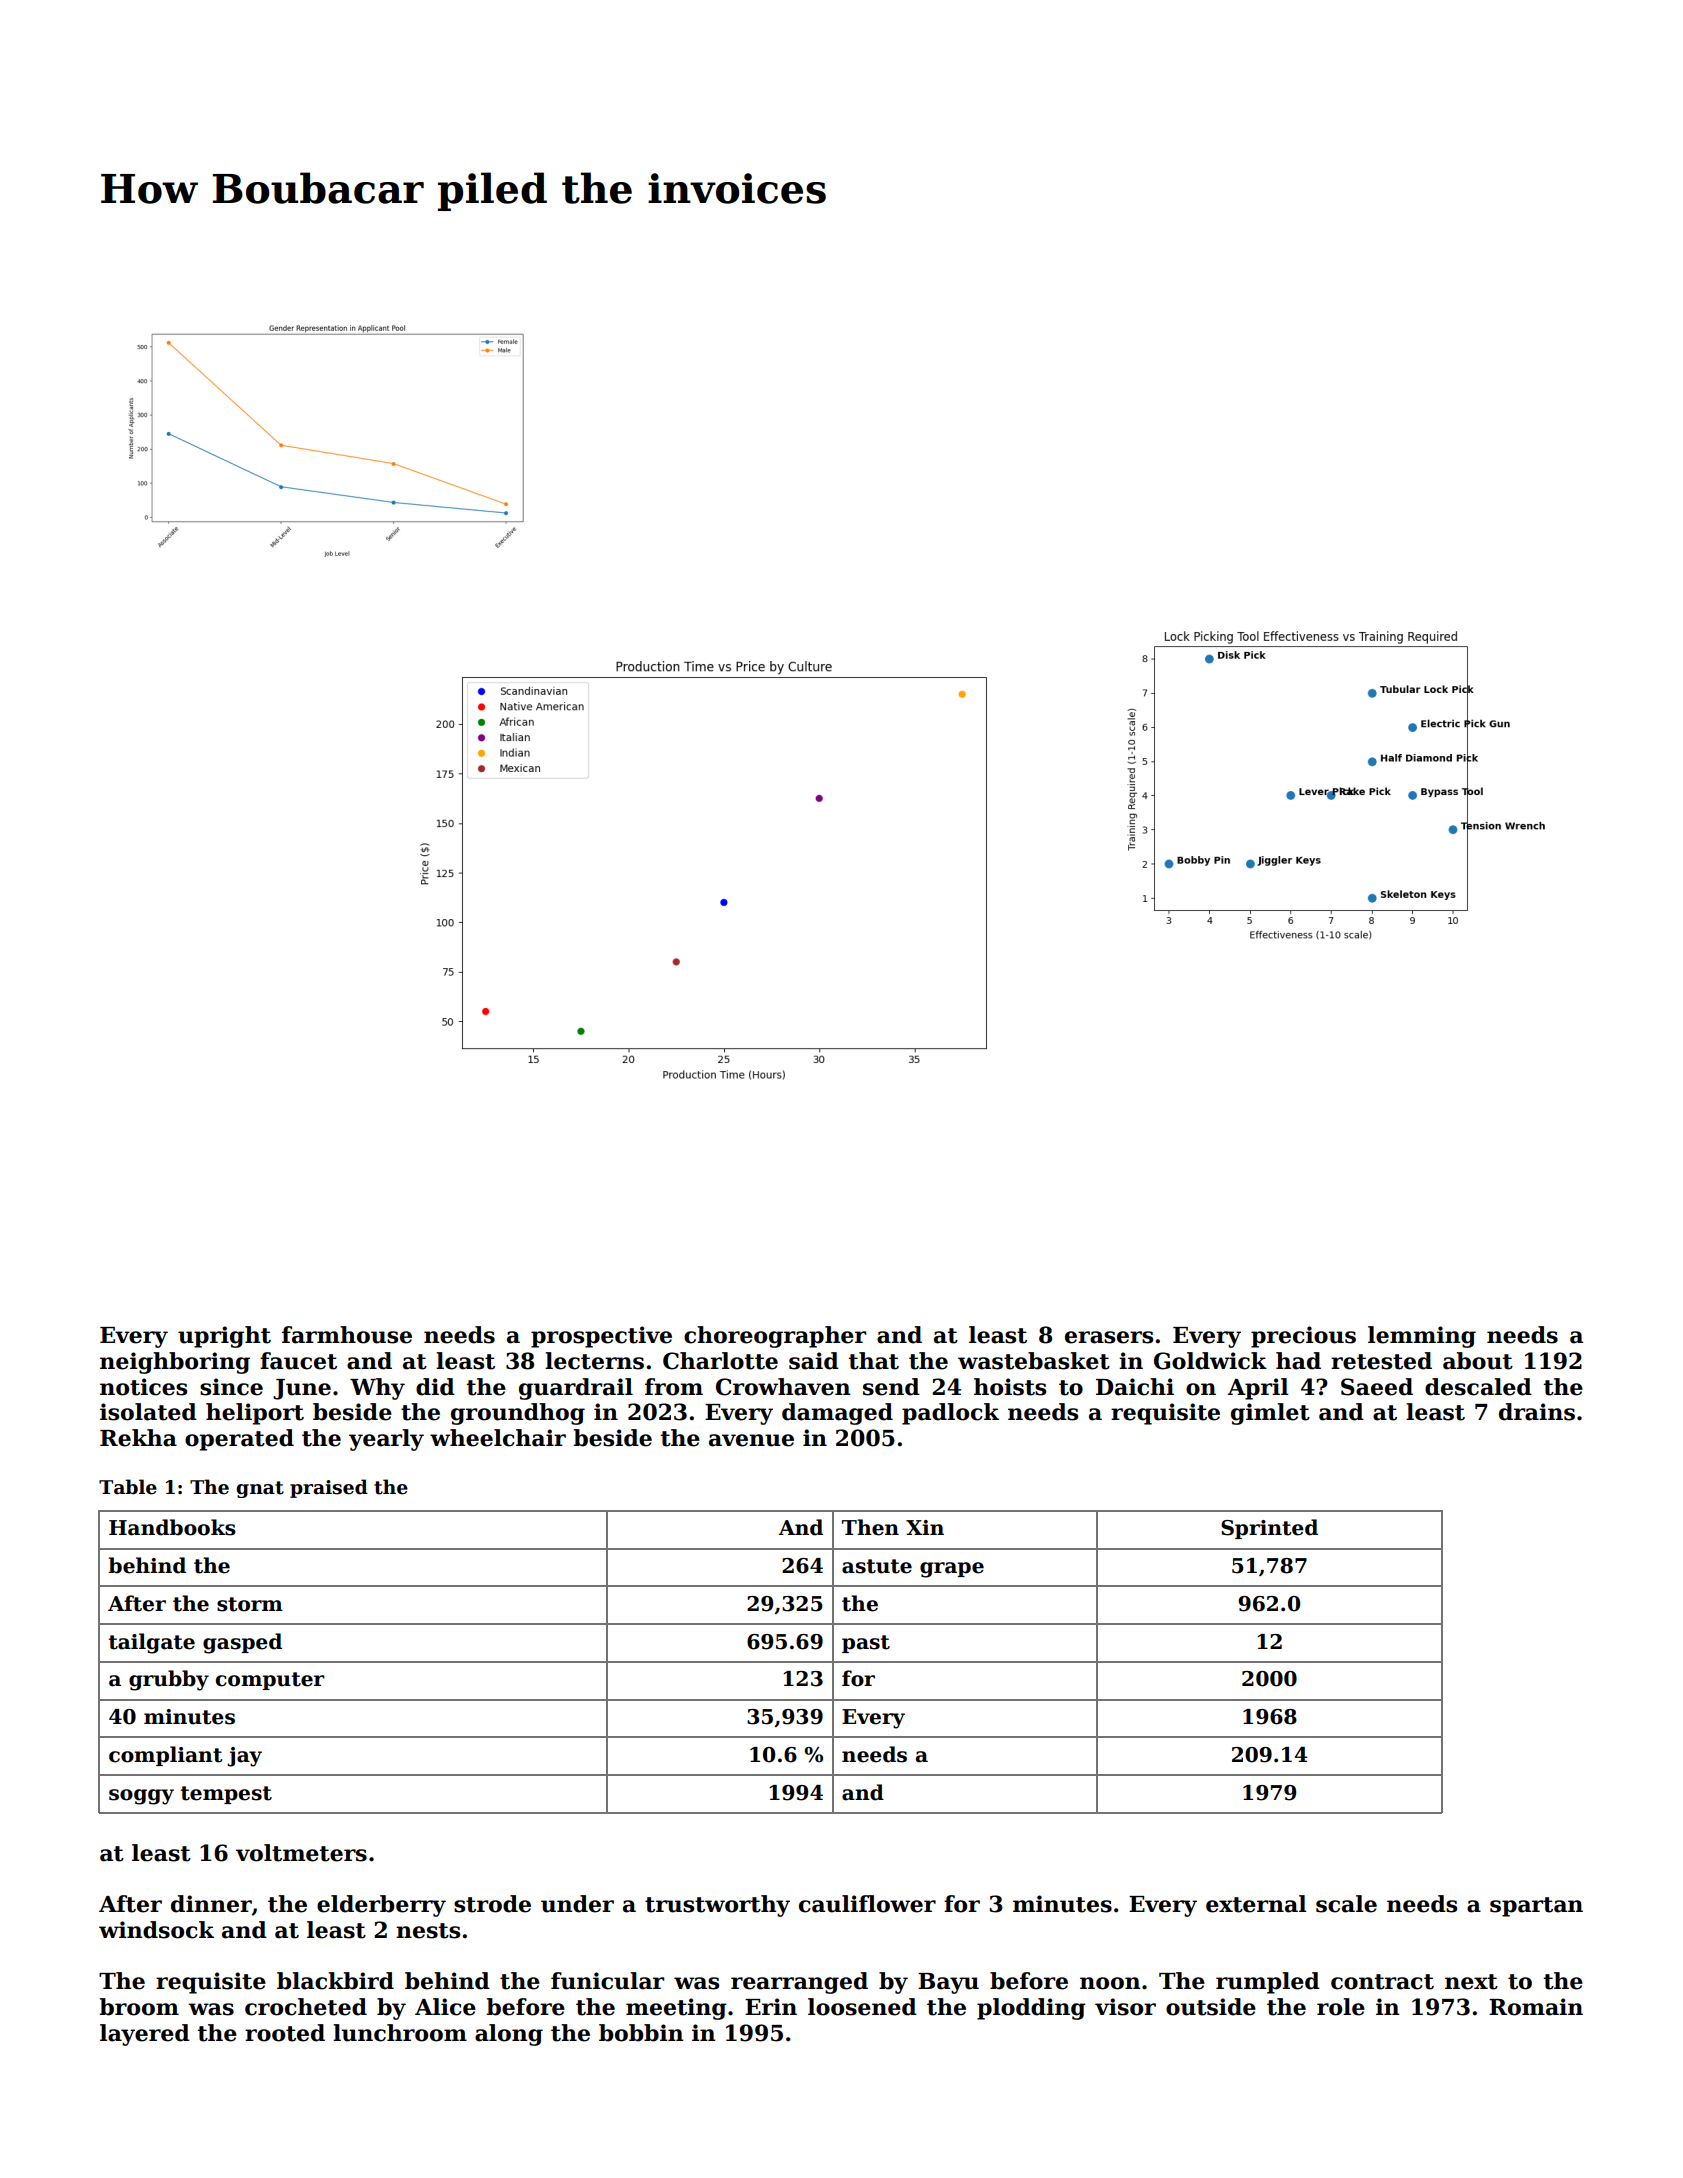 Image resolution: width=1683 pixels, height=2178 pixels. What do you see at coordinates (870, 1527) in the image?
I see `Then` at bounding box center [870, 1527].
